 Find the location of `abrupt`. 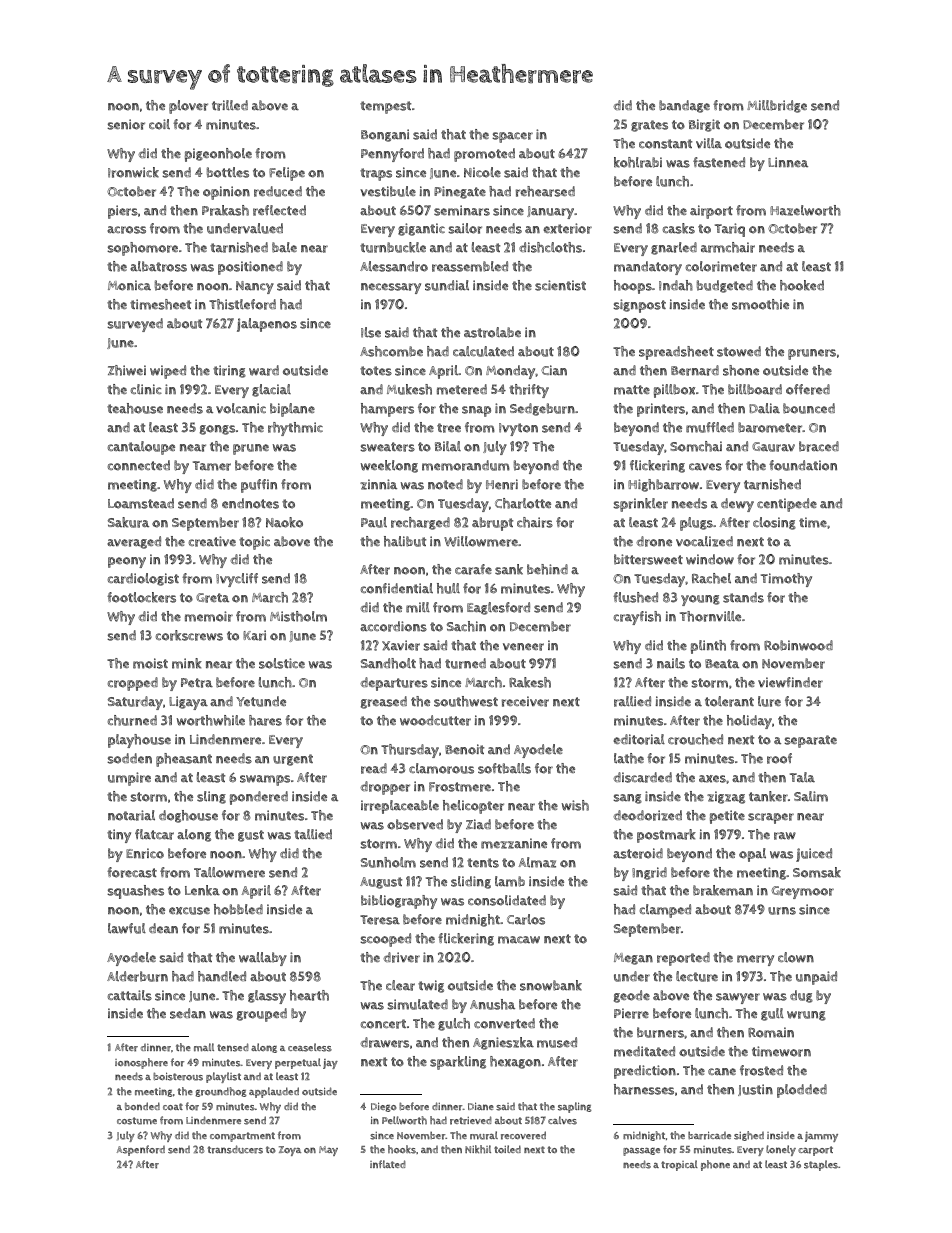

abrupt is located at coordinates (492, 524).
